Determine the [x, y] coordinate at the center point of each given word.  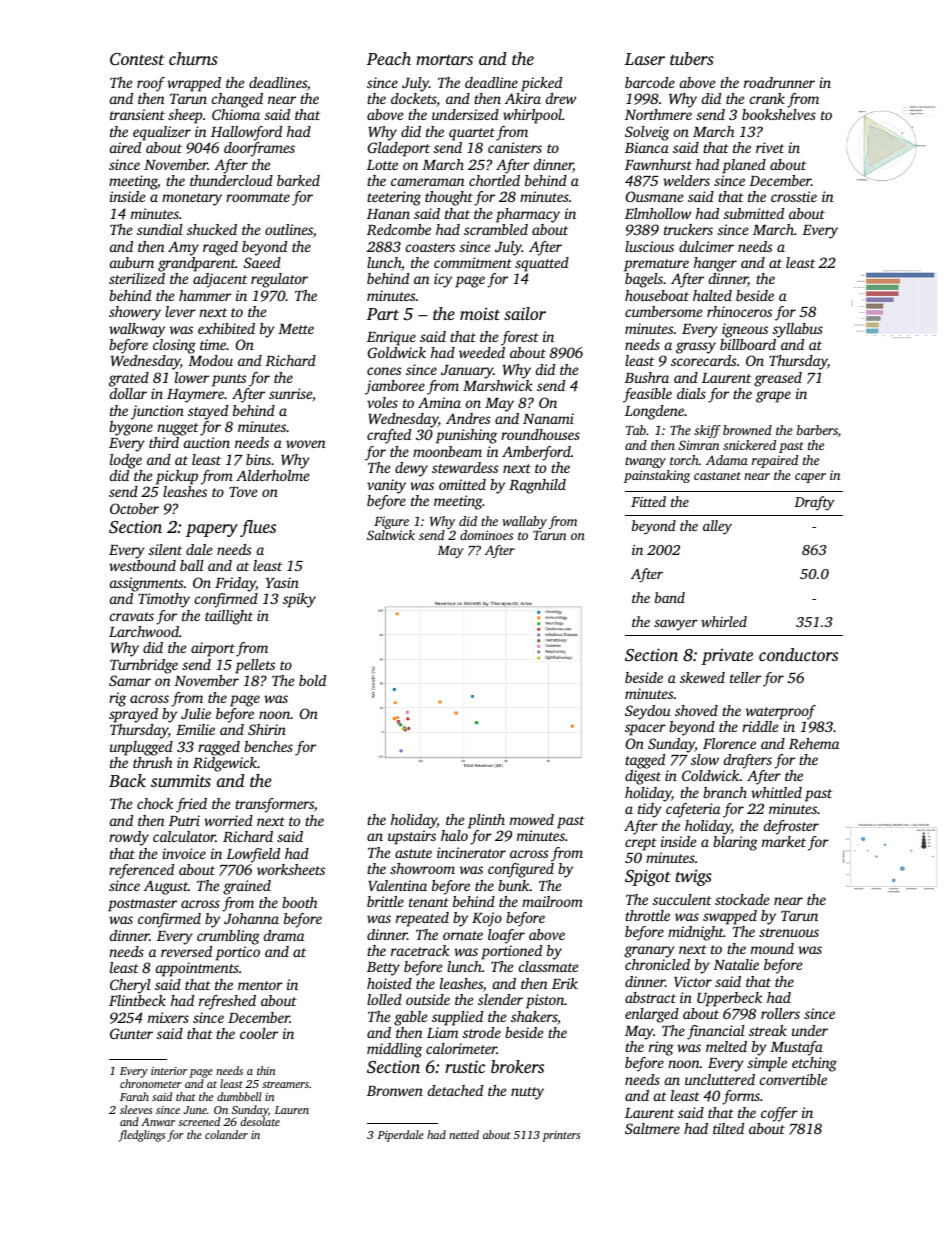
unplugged [141, 748]
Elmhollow [658, 213]
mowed [532, 819]
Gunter [131, 1033]
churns [193, 58]
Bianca [647, 147]
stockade [742, 899]
